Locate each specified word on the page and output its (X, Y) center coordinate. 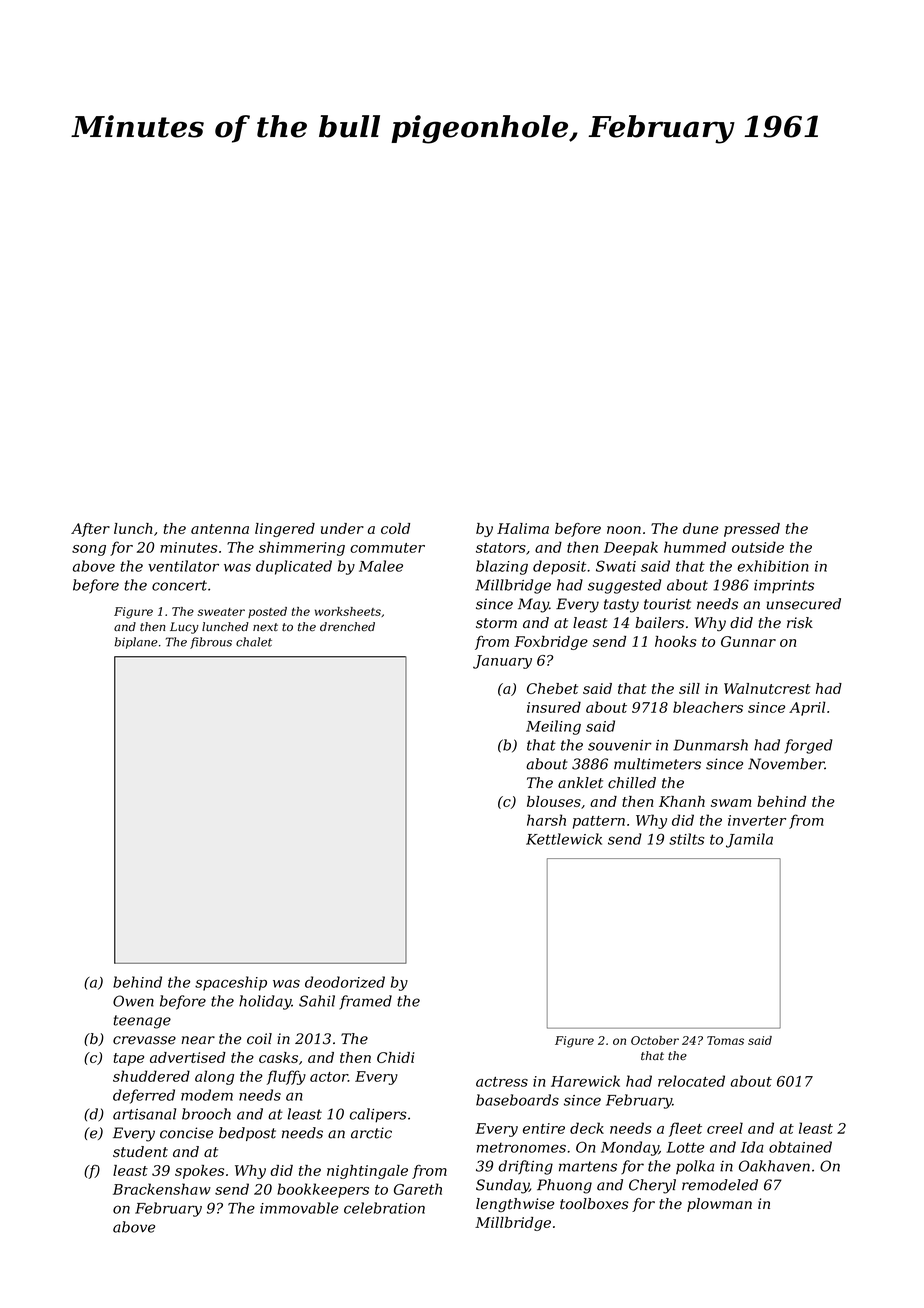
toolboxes (594, 1204)
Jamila (749, 840)
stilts (686, 839)
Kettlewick (564, 839)
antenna (220, 529)
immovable (299, 1208)
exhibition (773, 566)
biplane (136, 643)
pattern (599, 822)
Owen (133, 1001)
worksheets (348, 611)
